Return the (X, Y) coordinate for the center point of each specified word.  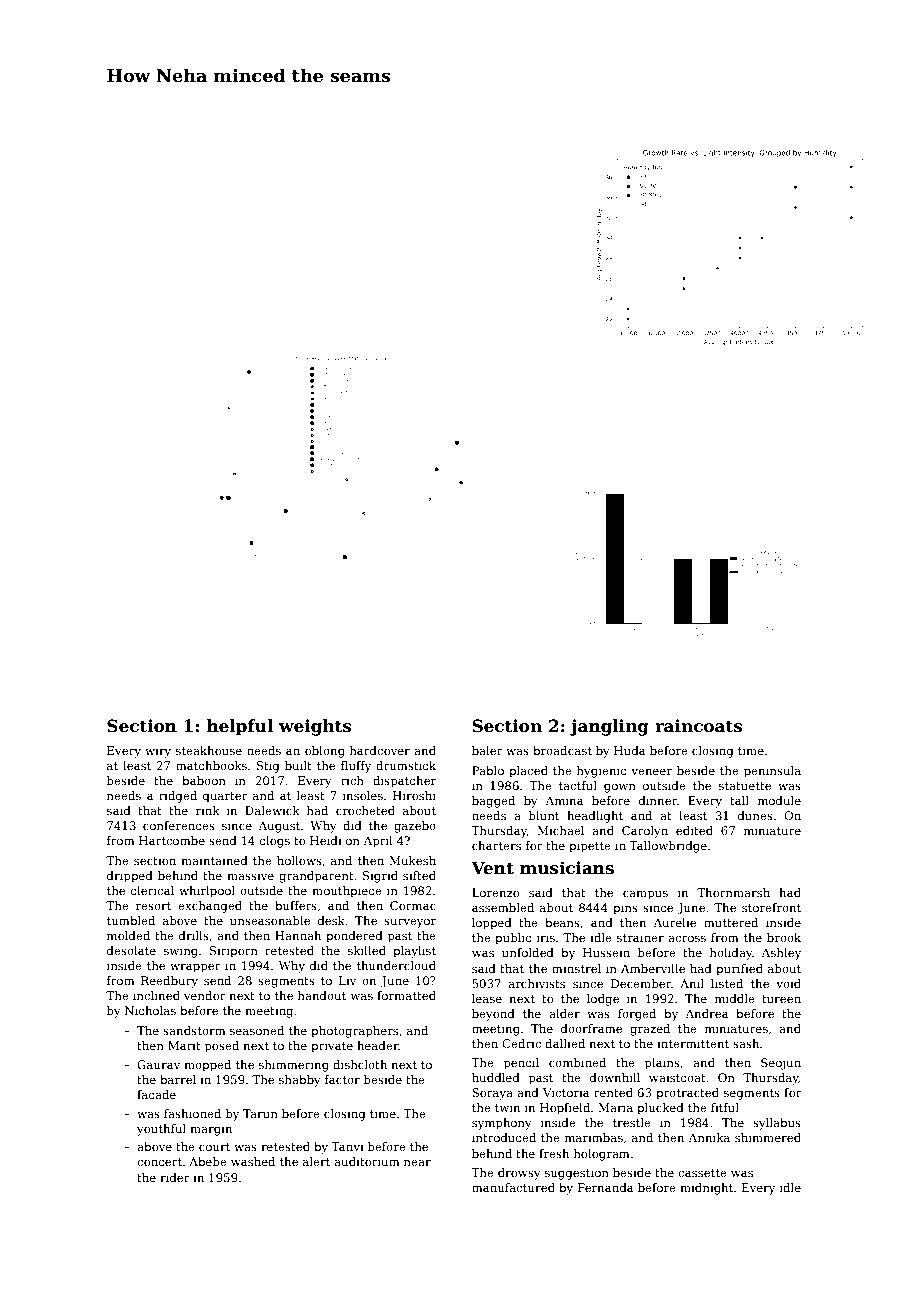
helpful (240, 727)
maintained (214, 860)
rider (175, 1177)
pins (625, 909)
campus (645, 895)
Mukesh (412, 860)
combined (577, 1062)
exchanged (210, 907)
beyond (493, 1015)
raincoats (698, 726)
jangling (609, 727)
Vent (492, 868)
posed (222, 1047)
